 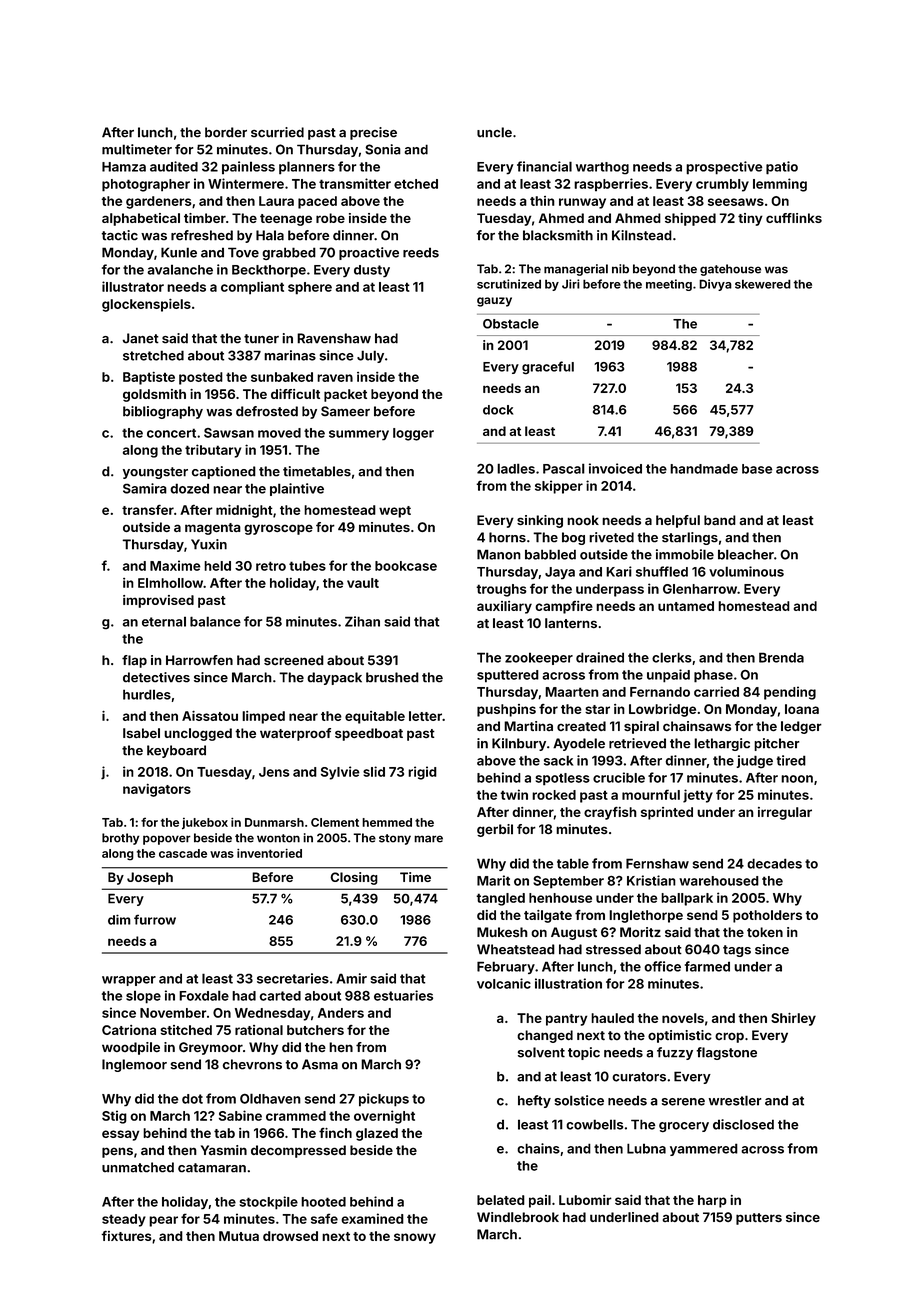 I want to click on precise, so click(x=373, y=133).
